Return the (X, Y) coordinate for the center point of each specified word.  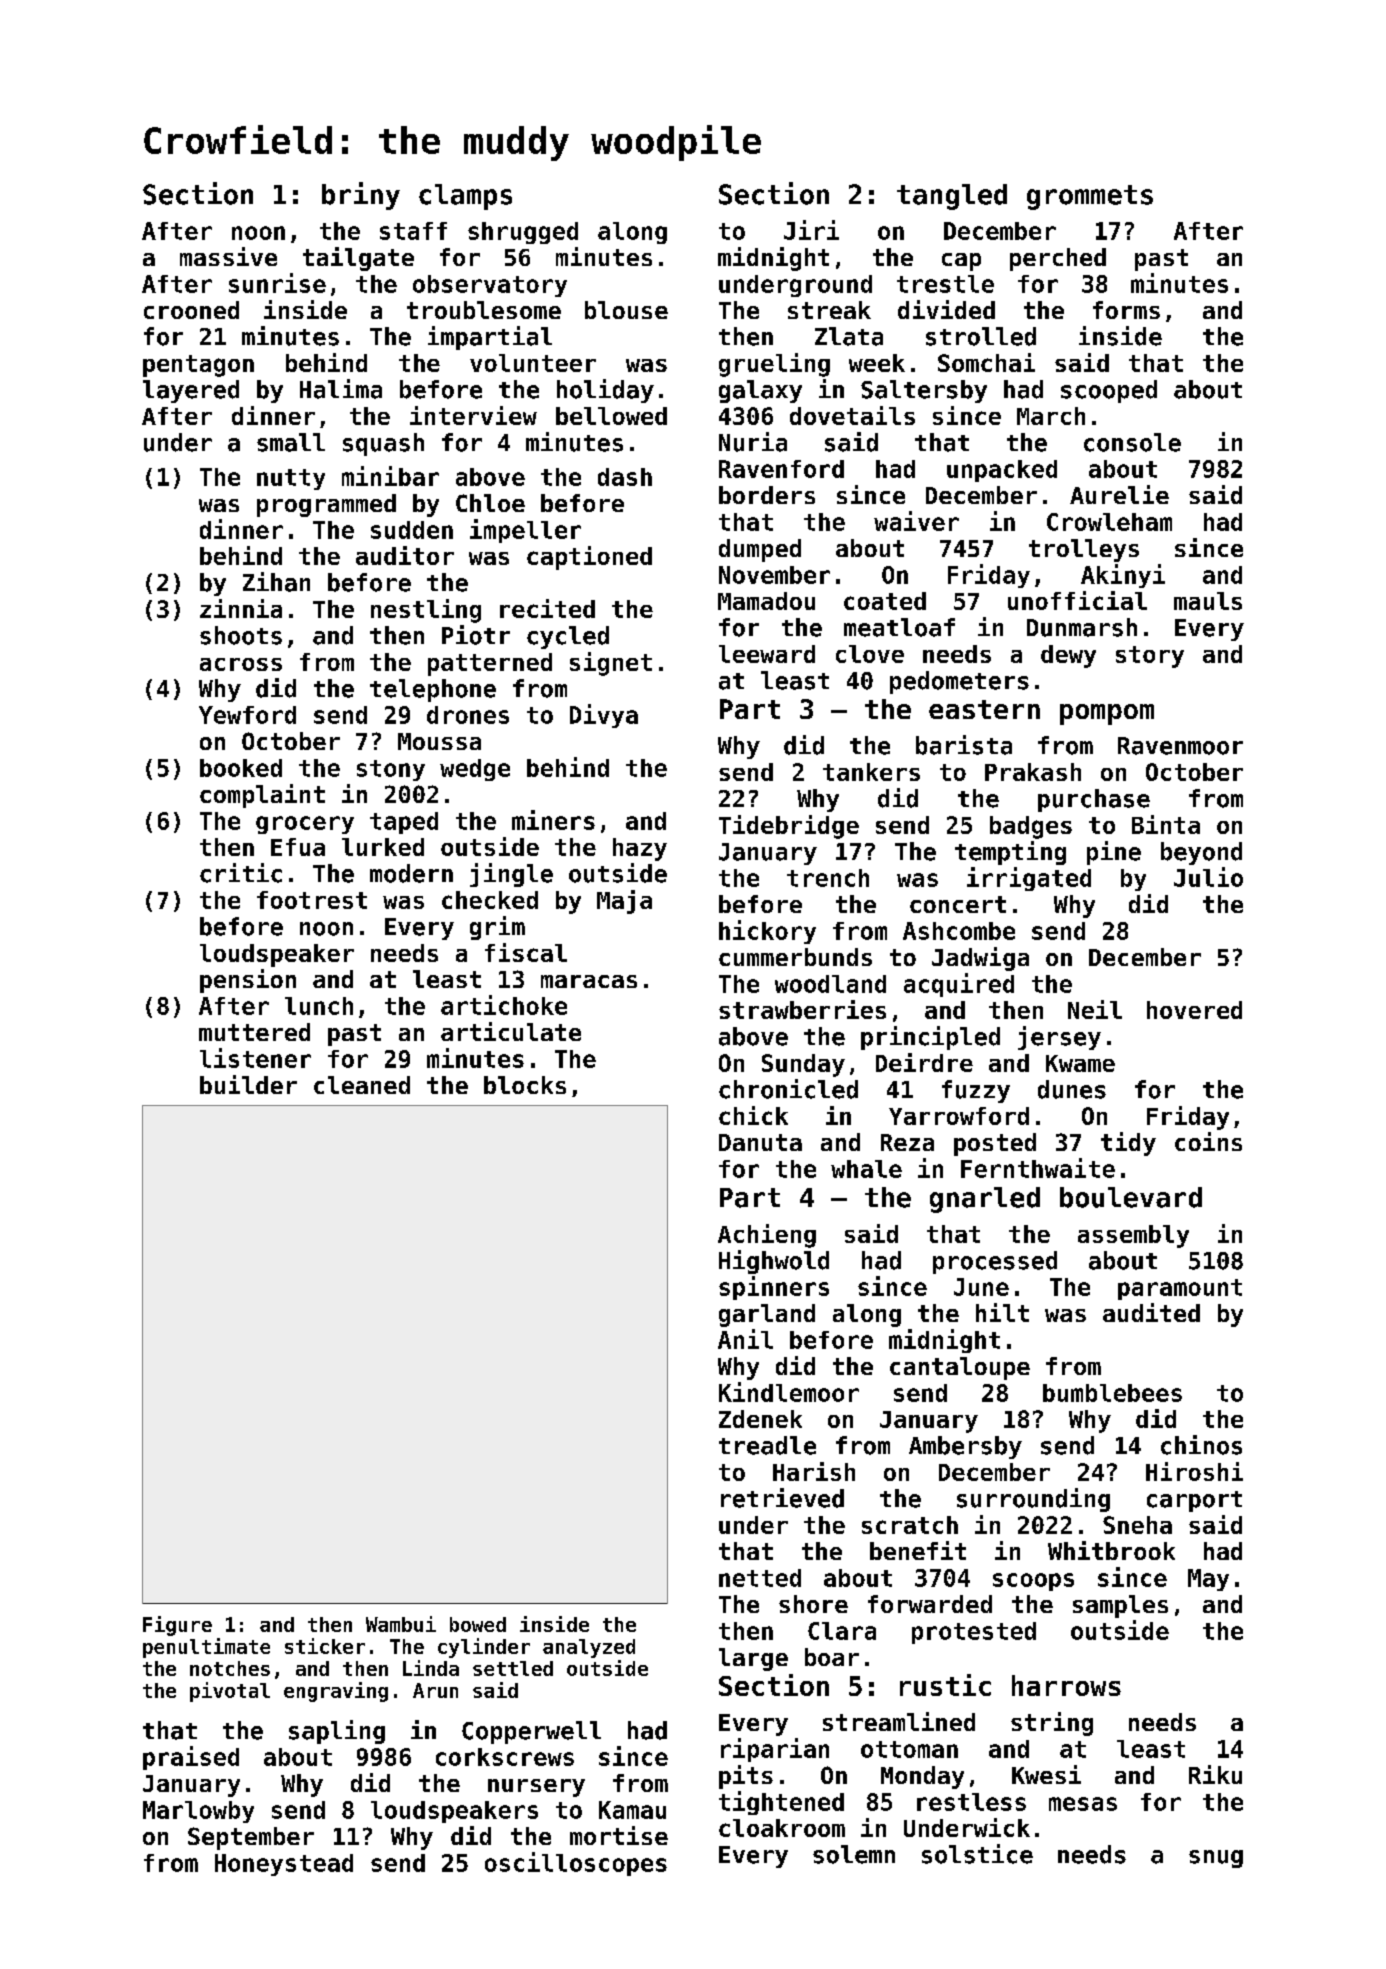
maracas (589, 981)
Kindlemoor (789, 1392)
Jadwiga (980, 959)
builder (248, 1084)
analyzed (589, 1648)
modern (411, 873)
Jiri (811, 230)
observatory (490, 286)
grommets (1090, 197)
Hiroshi (1194, 1471)
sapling (337, 1732)
